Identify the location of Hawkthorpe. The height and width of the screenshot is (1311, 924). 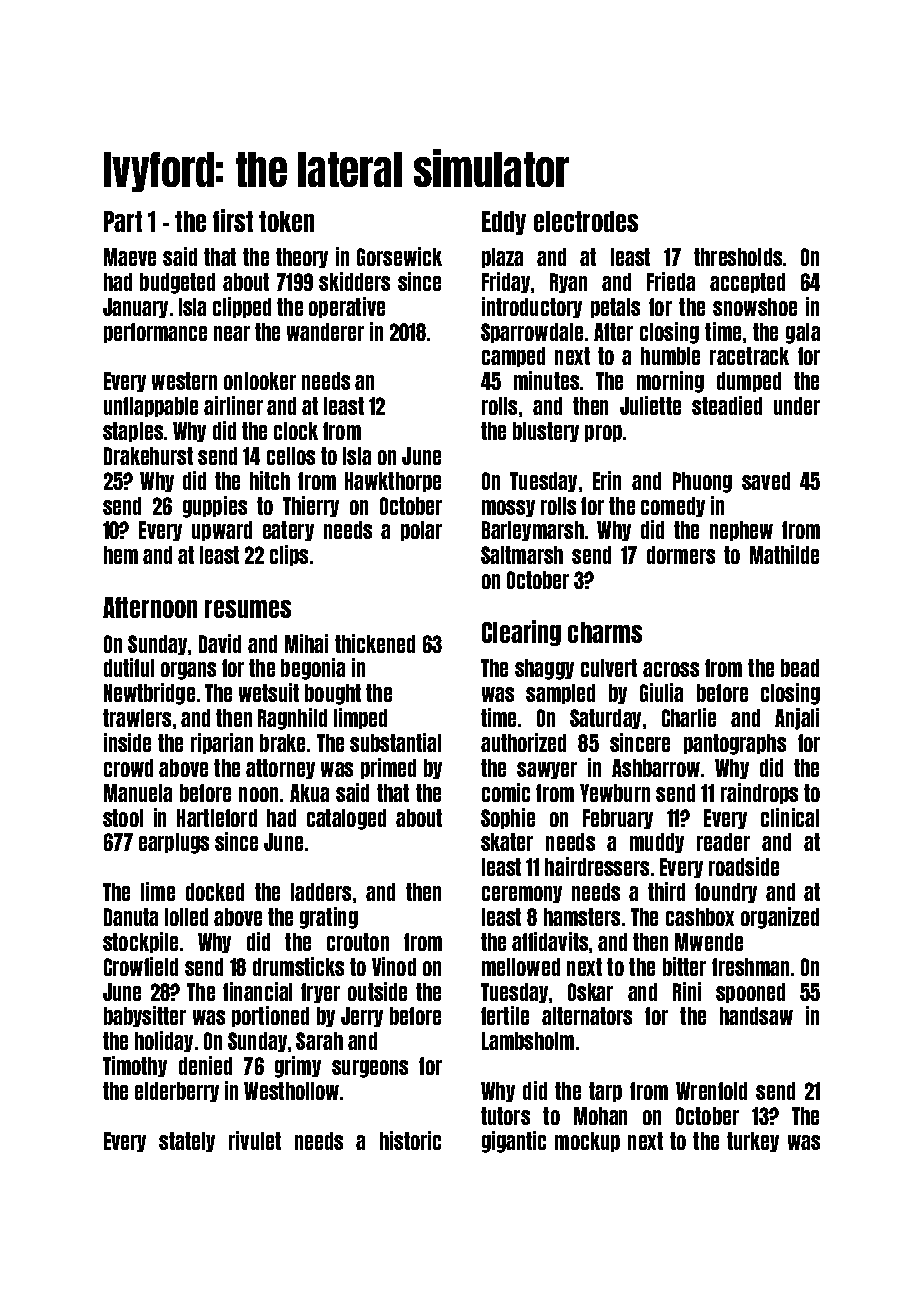
(393, 482).
